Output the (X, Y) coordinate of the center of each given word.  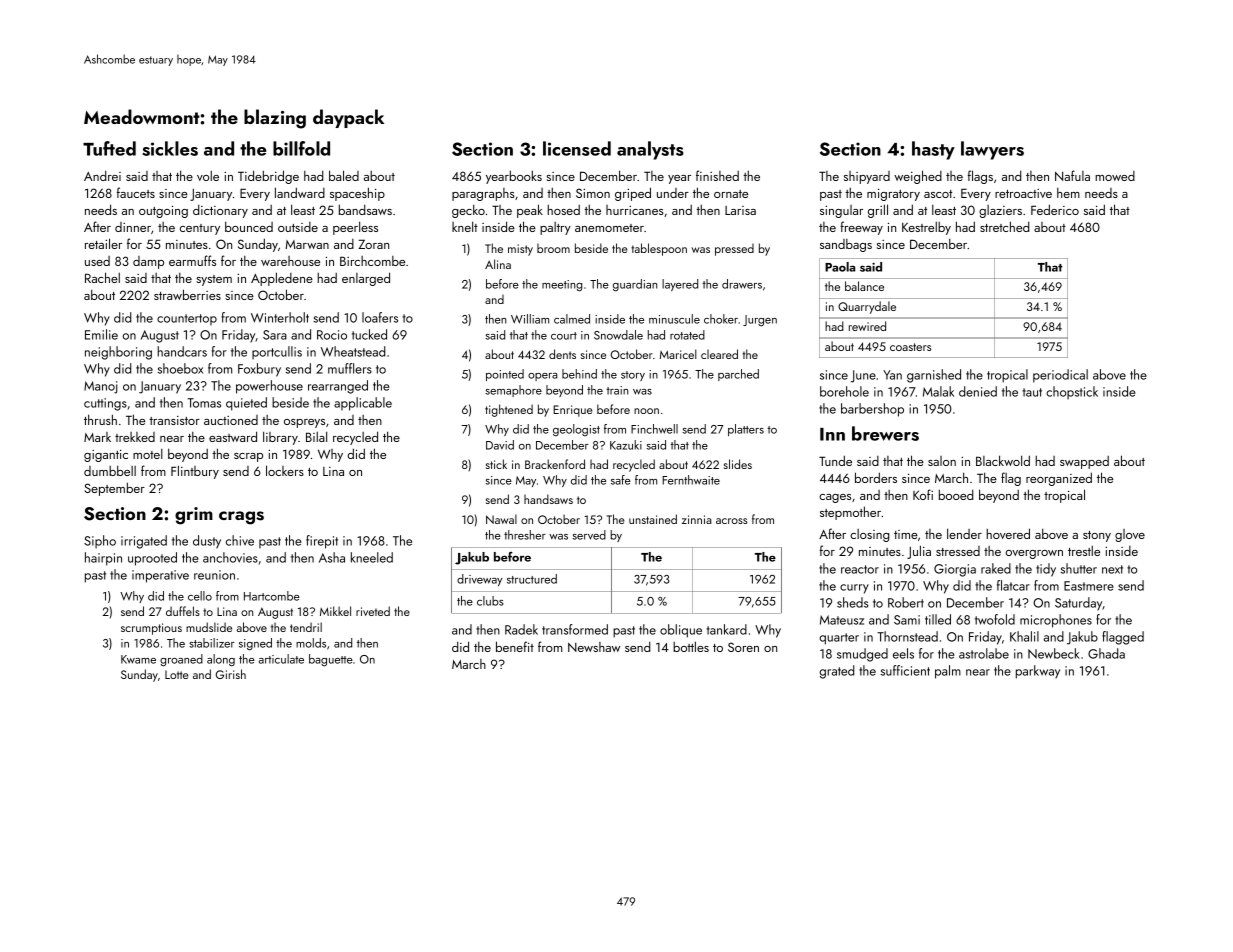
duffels (183, 611)
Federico (1055, 209)
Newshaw (594, 647)
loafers (380, 317)
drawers (742, 284)
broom (553, 248)
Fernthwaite (691, 480)
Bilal (316, 436)
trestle (1084, 550)
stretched (1004, 226)
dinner (133, 227)
